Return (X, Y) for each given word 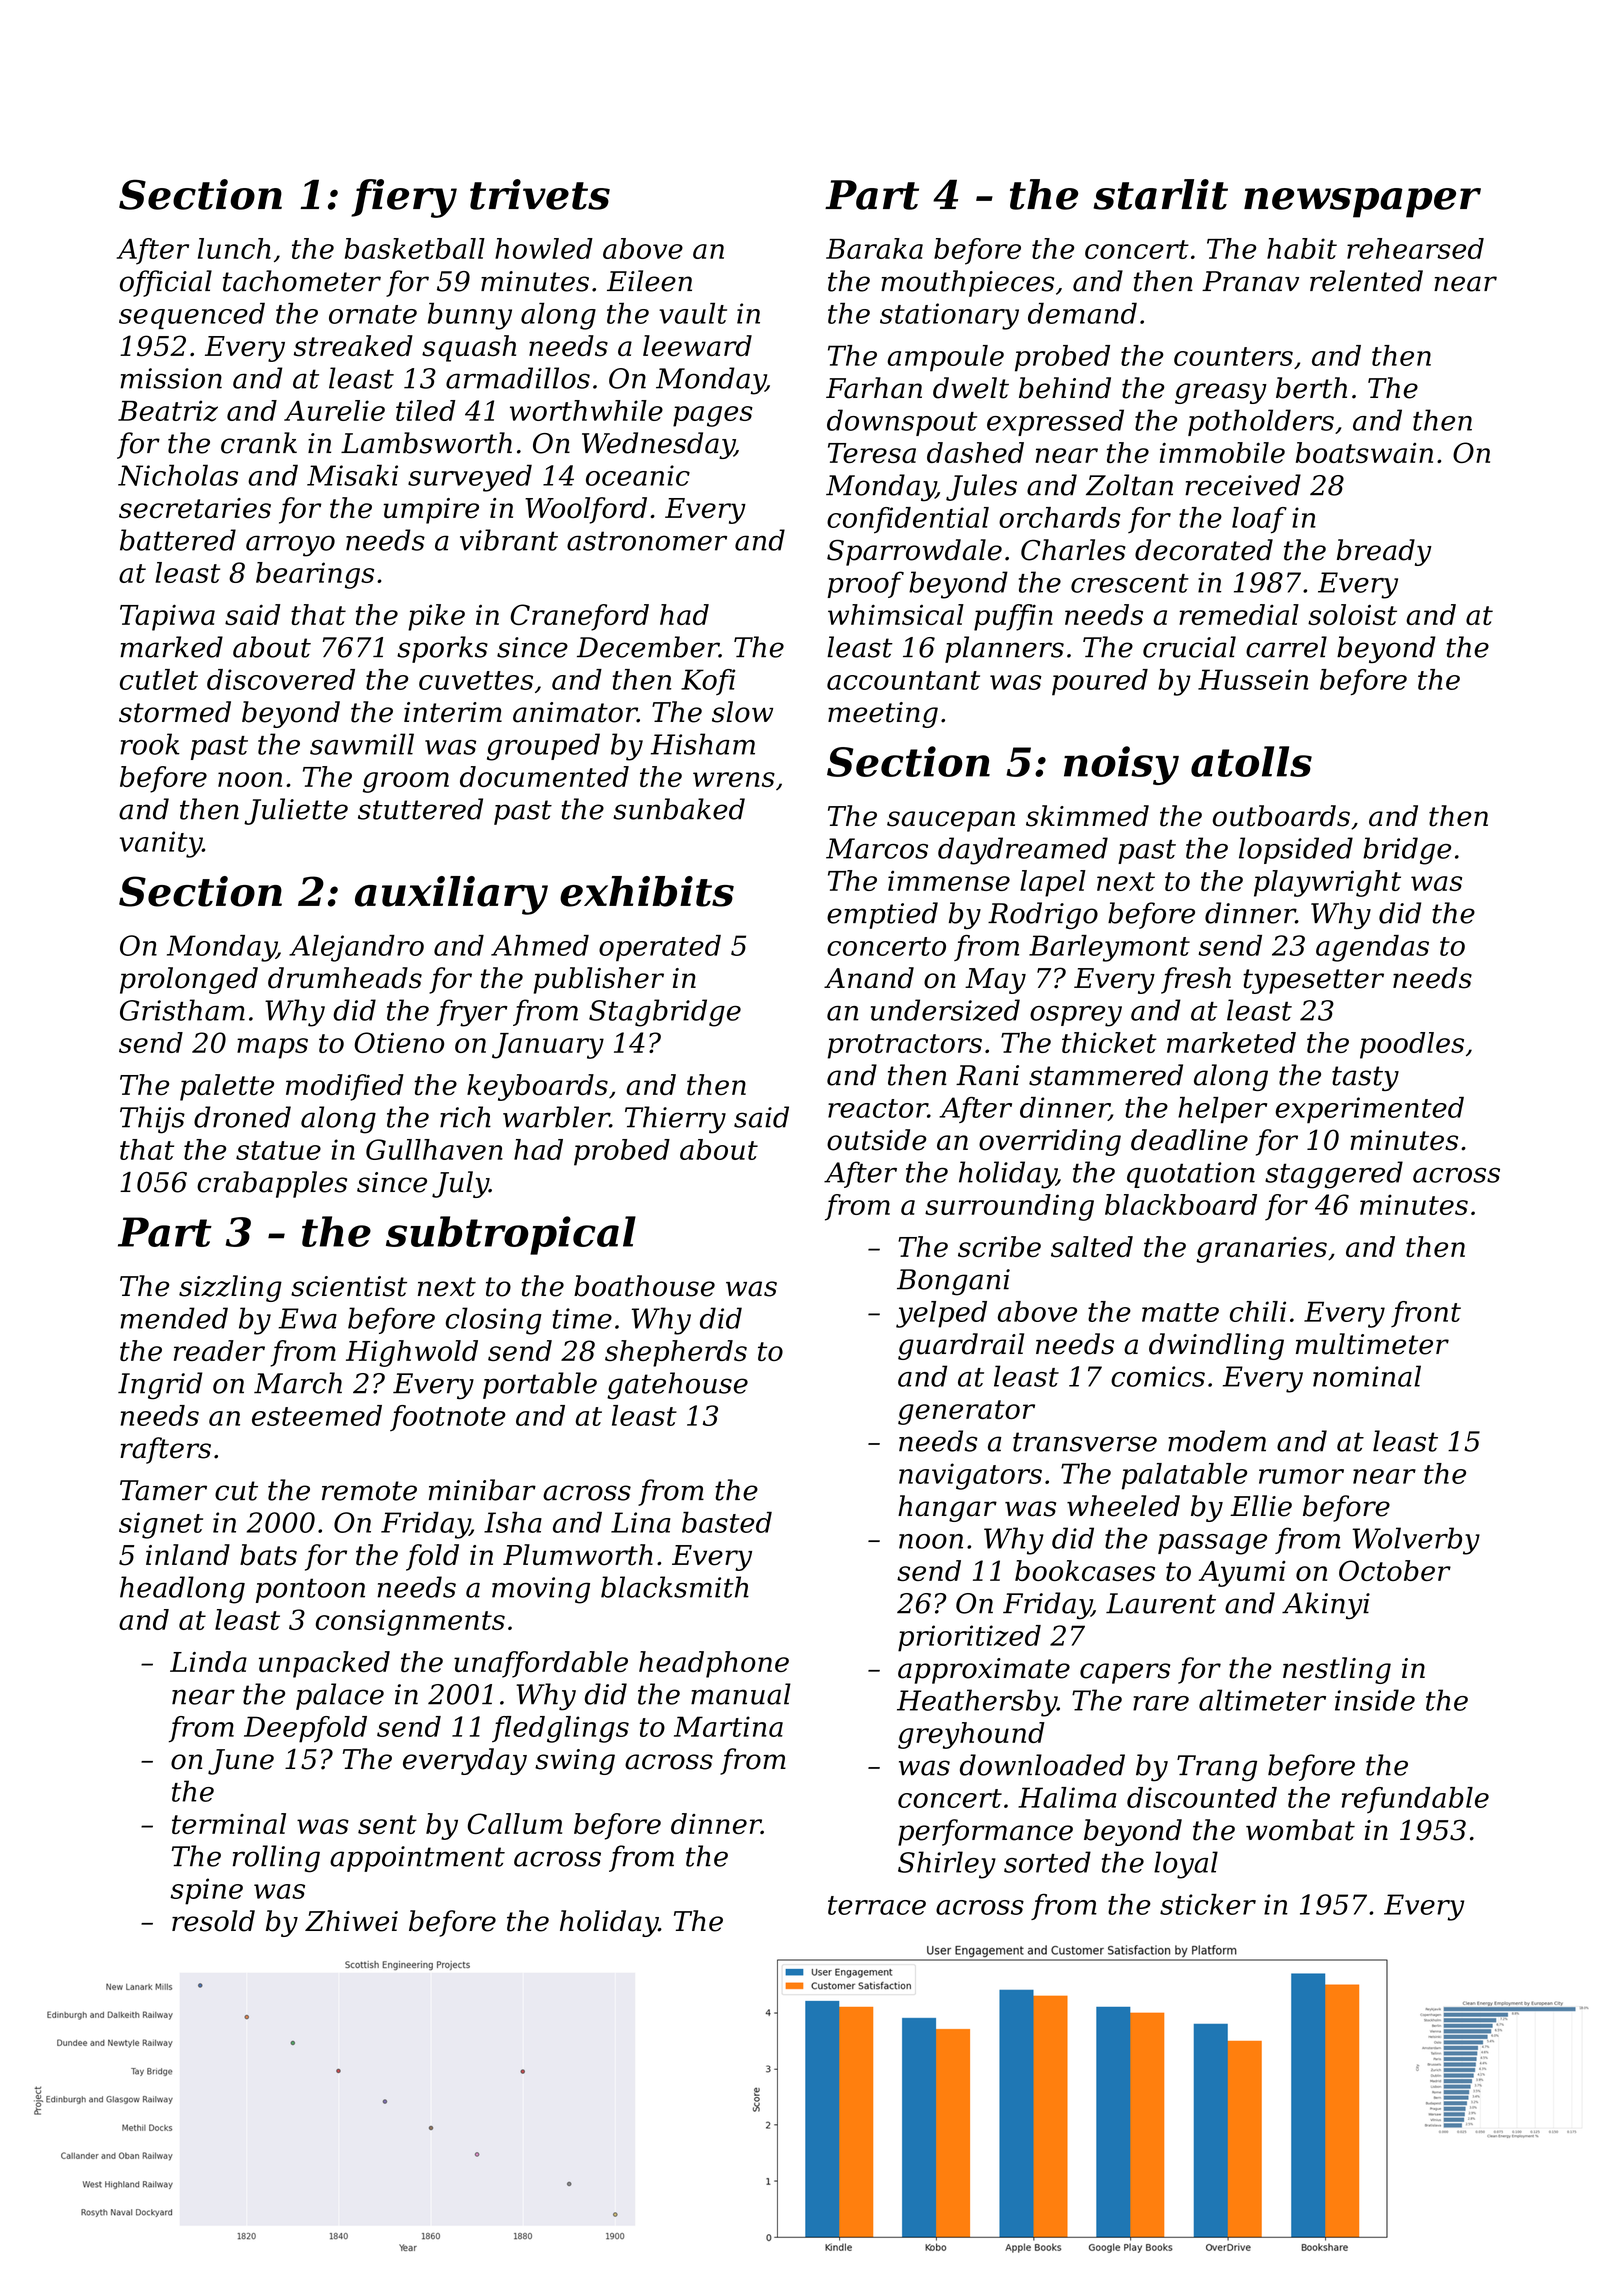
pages (713, 416)
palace (340, 1696)
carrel (1286, 647)
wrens (734, 779)
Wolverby (1416, 1541)
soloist (1352, 614)
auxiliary (451, 895)
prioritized (969, 1638)
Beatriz (168, 411)
